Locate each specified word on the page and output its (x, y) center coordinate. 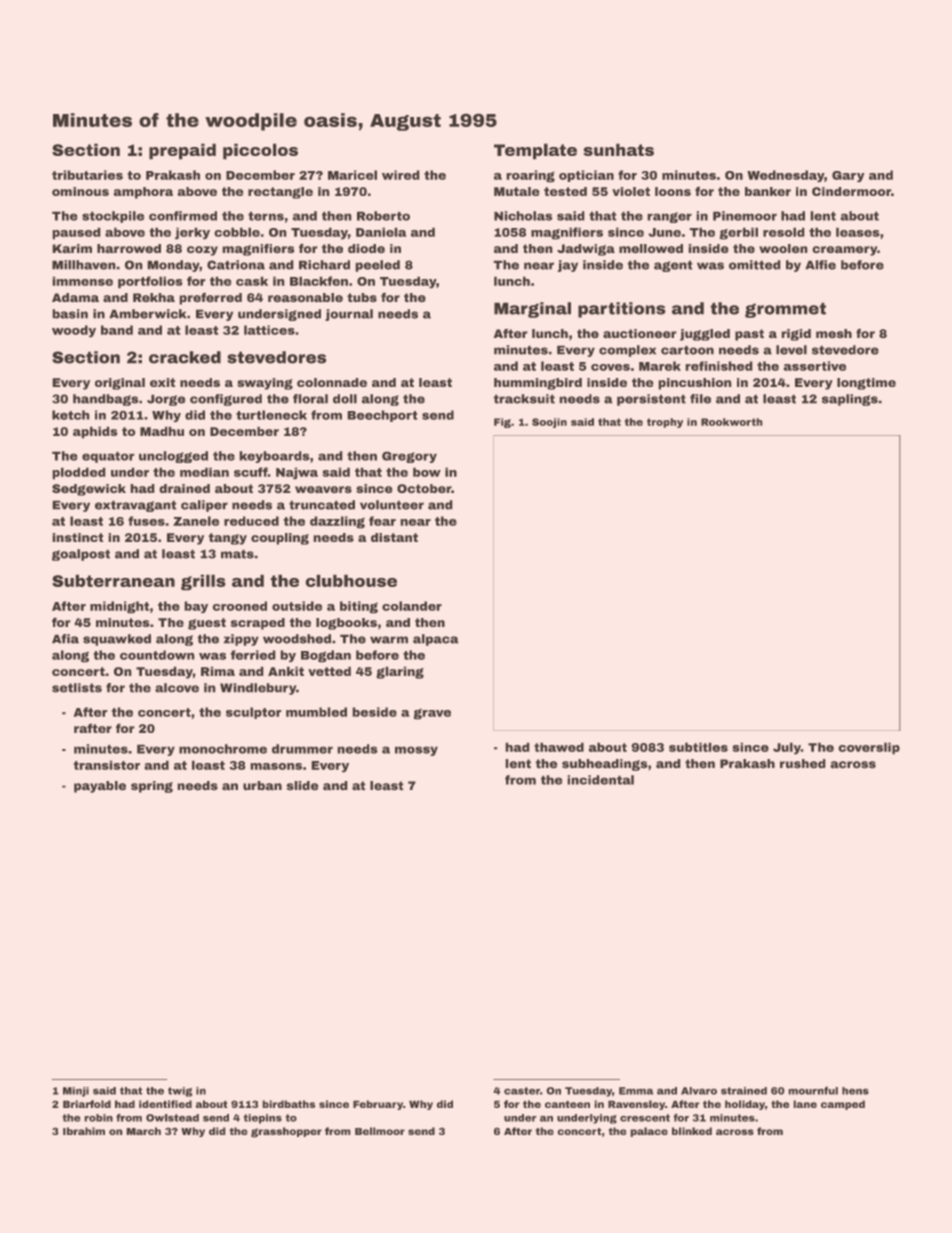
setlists (77, 687)
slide (302, 785)
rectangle (280, 193)
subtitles (698, 747)
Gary (848, 176)
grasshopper (286, 1132)
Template (535, 151)
